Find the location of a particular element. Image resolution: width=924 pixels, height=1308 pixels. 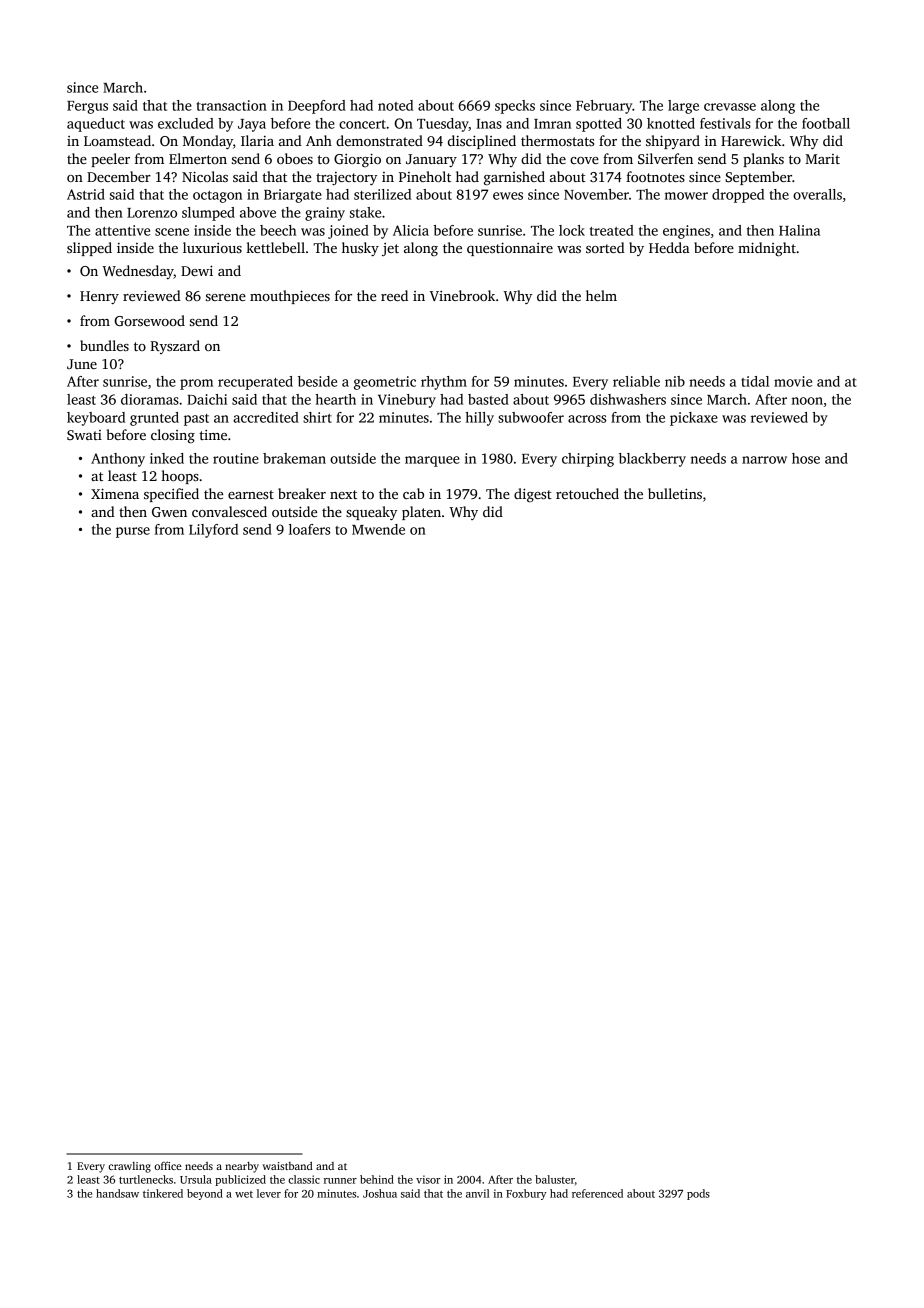

transaction is located at coordinates (231, 105).
